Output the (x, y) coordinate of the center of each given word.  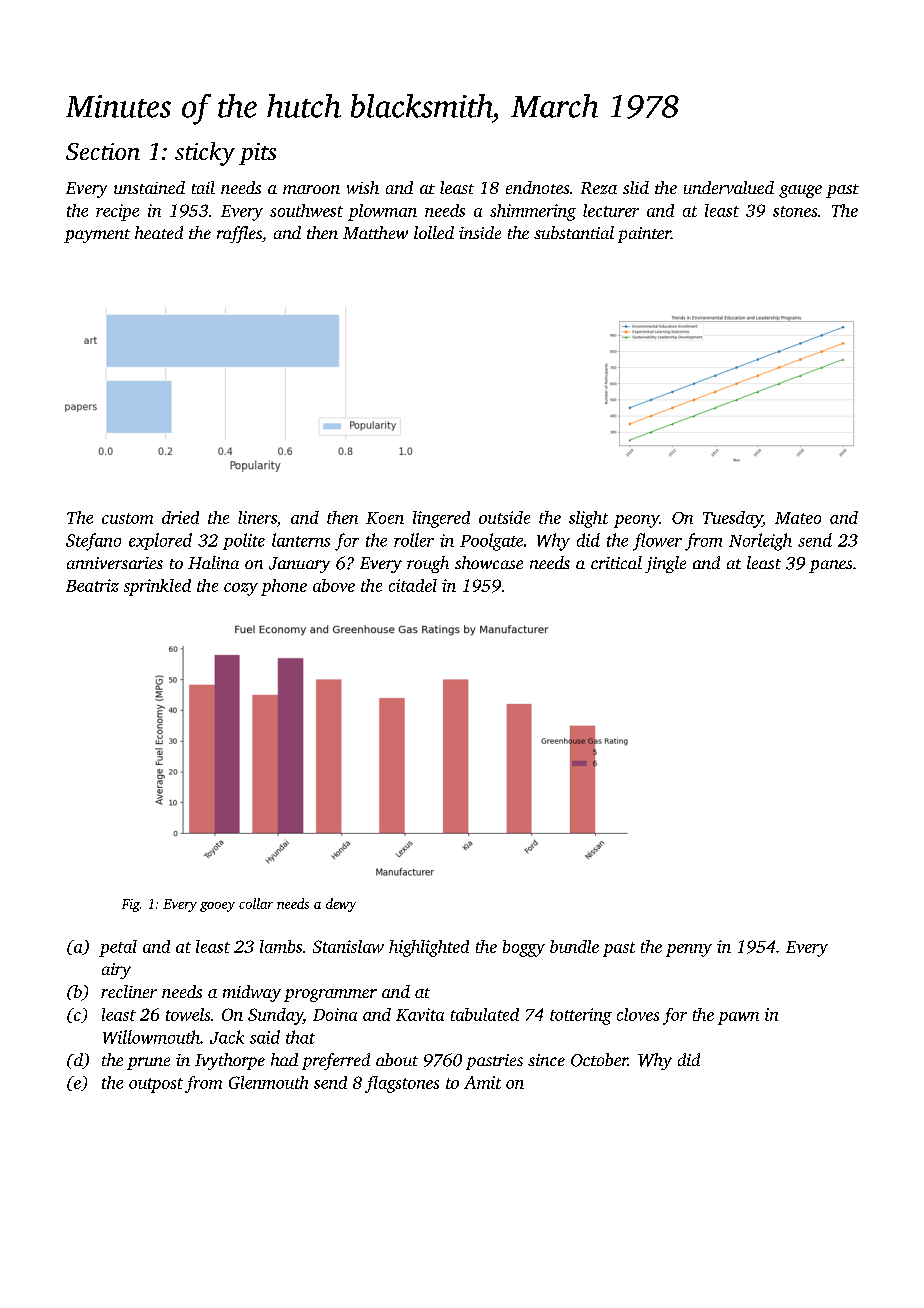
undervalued (729, 187)
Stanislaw (348, 946)
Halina (213, 562)
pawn (738, 1018)
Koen (385, 518)
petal (118, 948)
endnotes (537, 187)
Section (103, 151)
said (265, 1037)
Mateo (798, 518)
